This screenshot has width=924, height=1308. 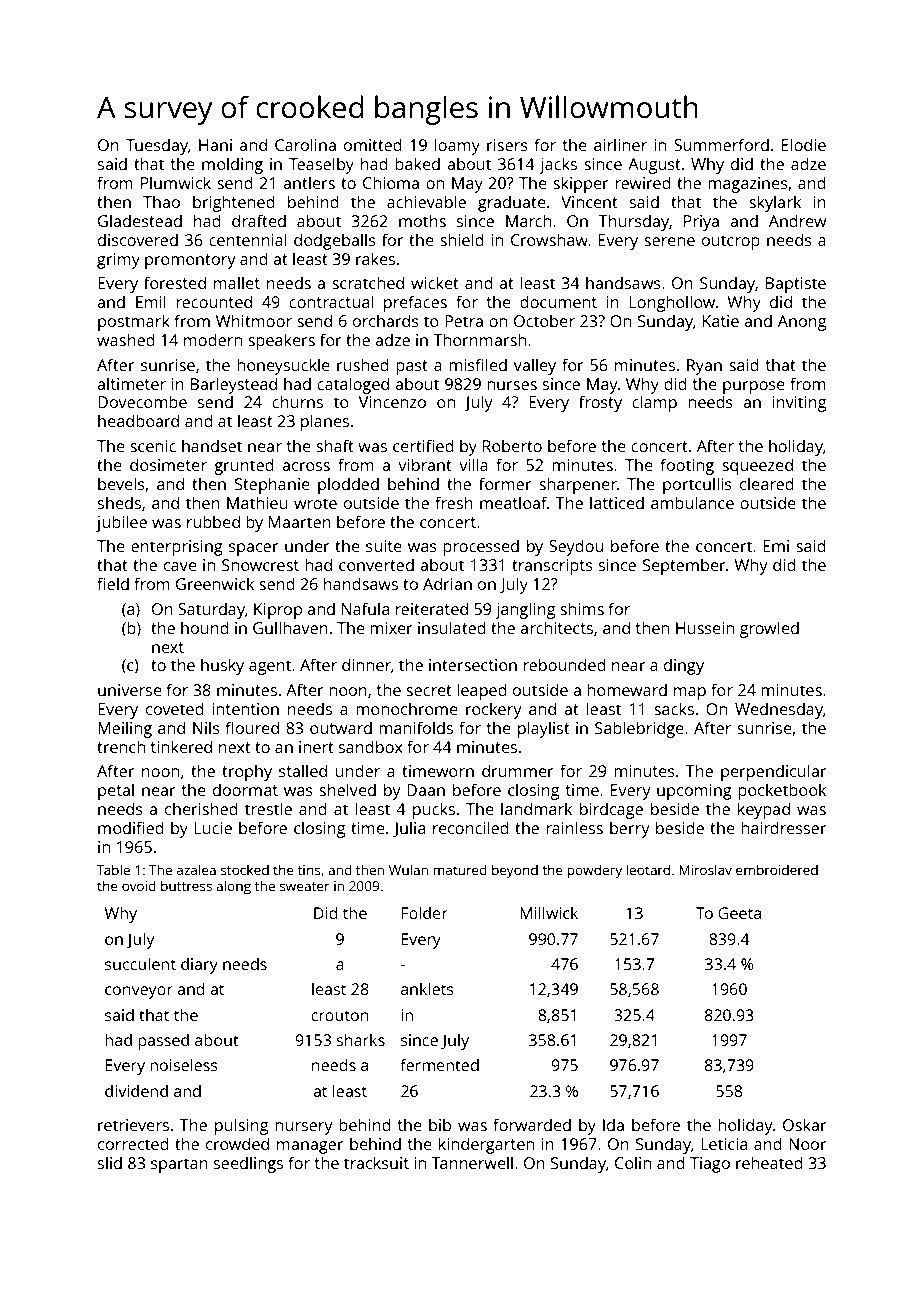 What do you see at coordinates (464, 321) in the screenshot?
I see `Petra` at bounding box center [464, 321].
